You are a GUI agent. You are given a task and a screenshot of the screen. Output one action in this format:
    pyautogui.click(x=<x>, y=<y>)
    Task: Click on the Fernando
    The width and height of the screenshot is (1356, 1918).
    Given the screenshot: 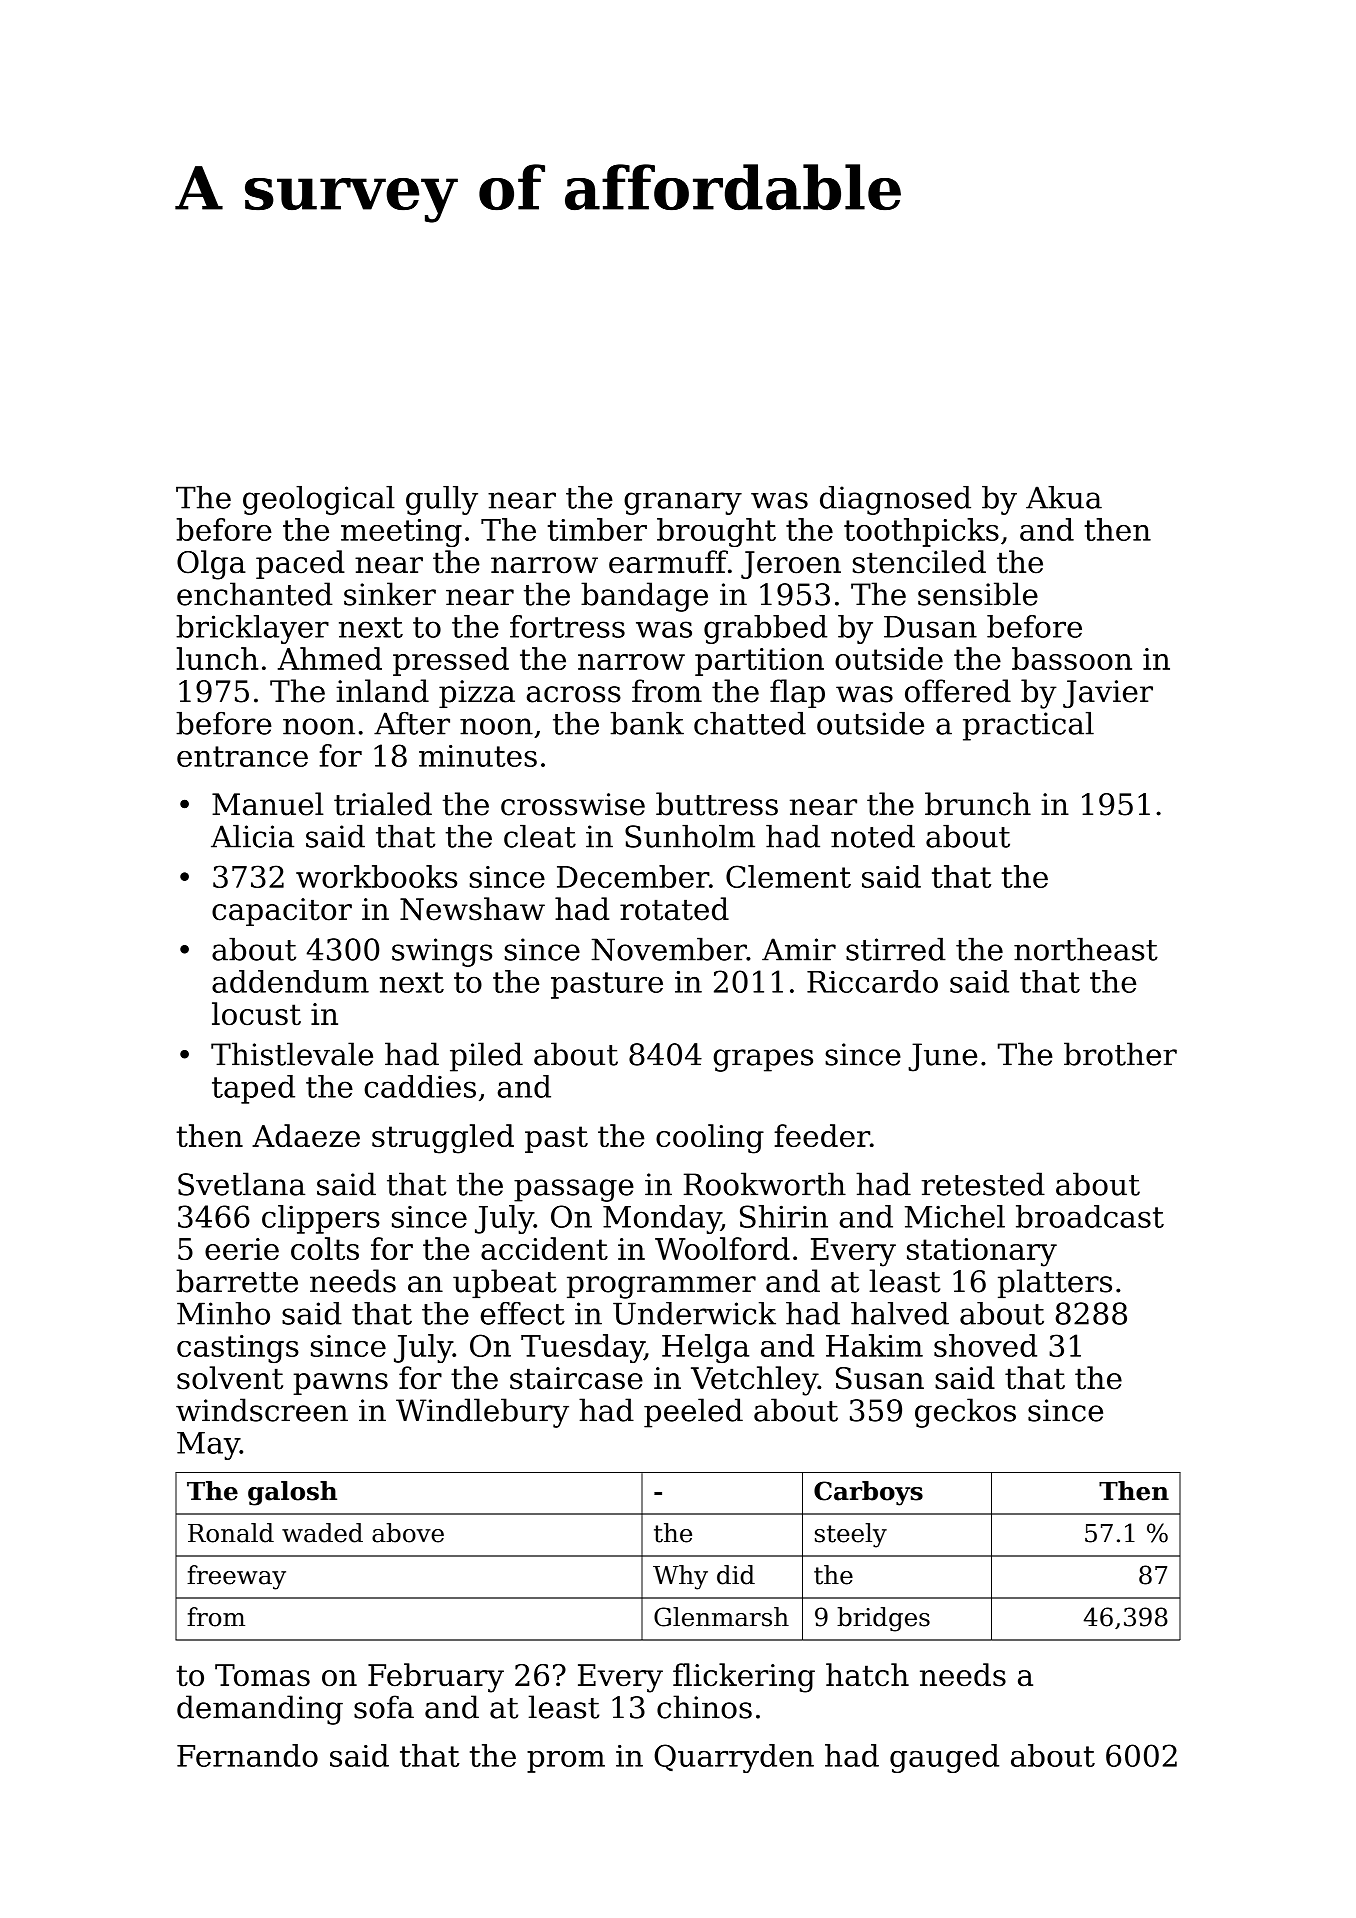 What is the action you would take?
    pyautogui.click(x=247, y=1755)
